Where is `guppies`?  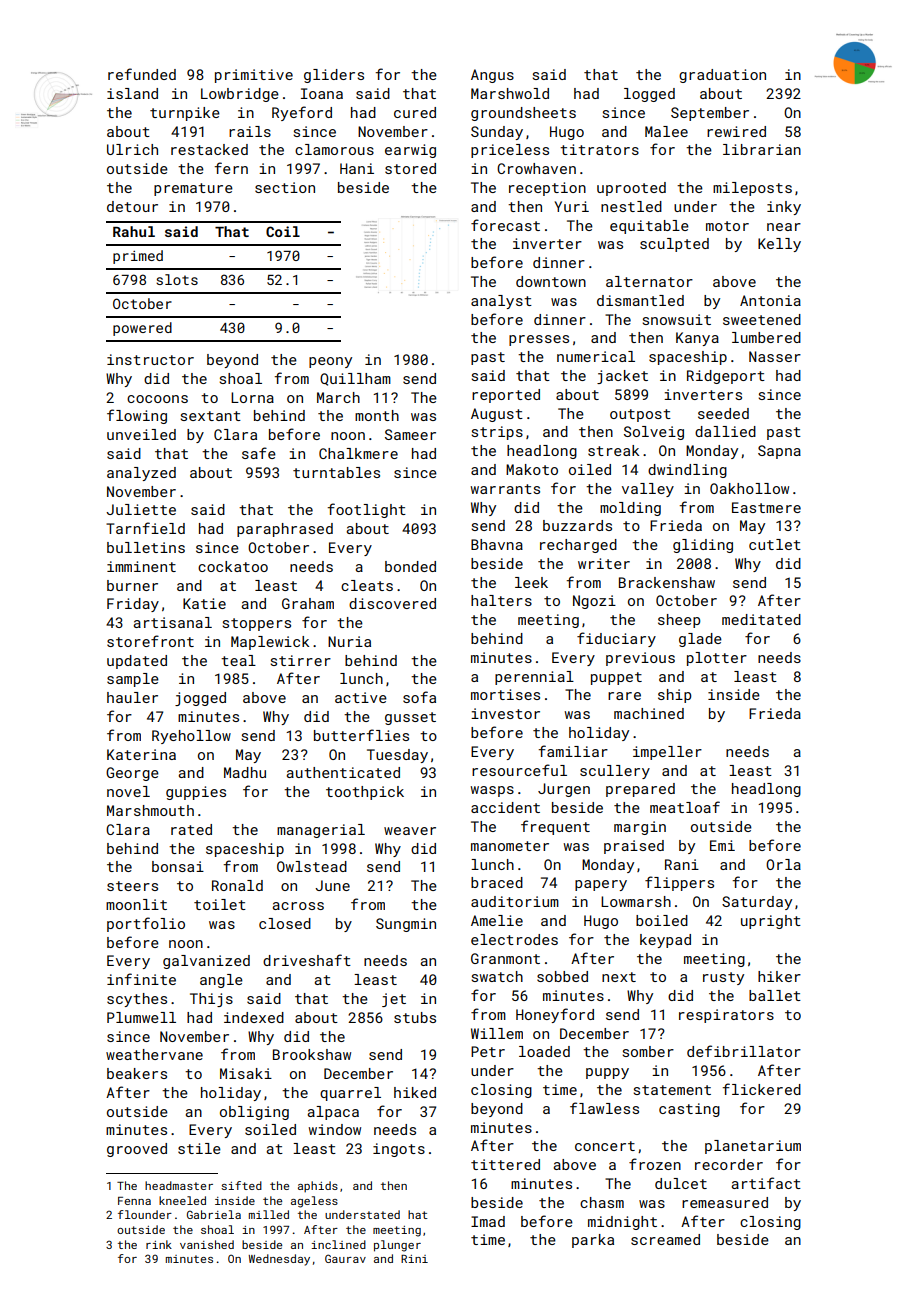
guppies is located at coordinates (196, 793).
